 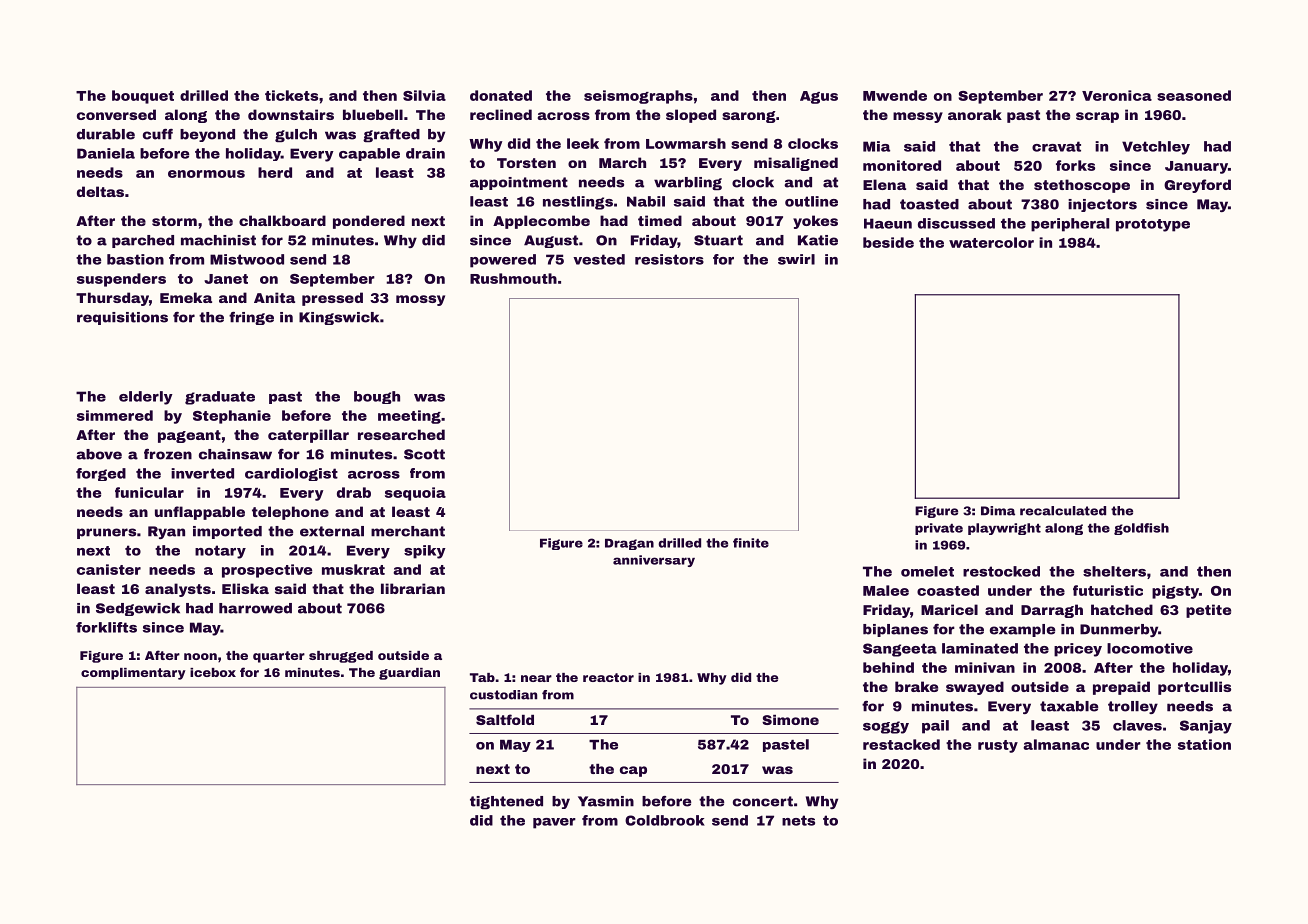 I want to click on complimentary, so click(x=133, y=674).
